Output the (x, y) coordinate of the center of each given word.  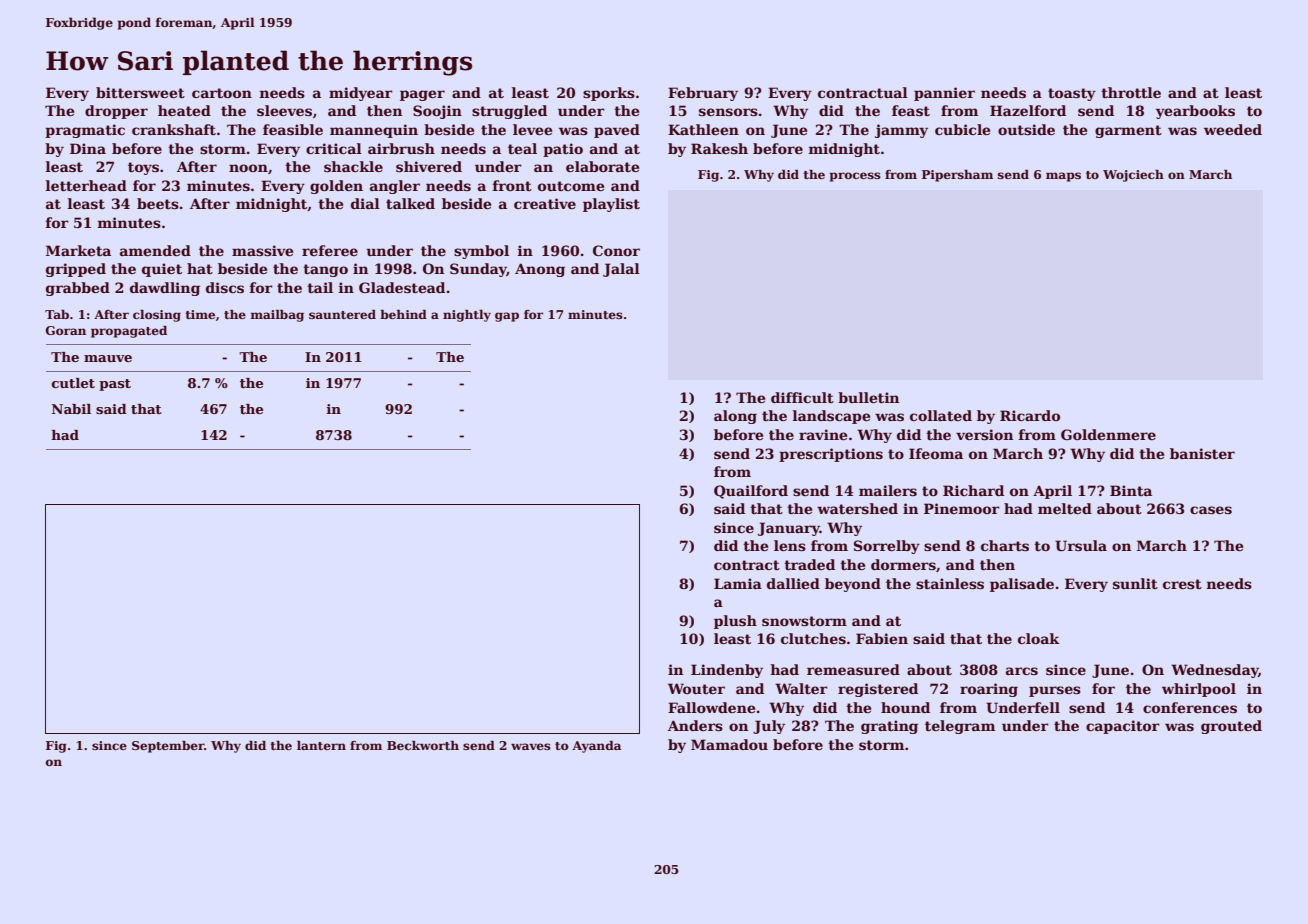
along (735, 417)
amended (155, 250)
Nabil (71, 409)
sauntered (342, 314)
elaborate (602, 166)
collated (941, 415)
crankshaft (174, 129)
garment (1128, 131)
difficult (802, 397)
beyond (853, 585)
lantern (321, 745)
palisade (1022, 585)
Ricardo (1030, 415)
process (855, 177)
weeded (1233, 129)
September (168, 747)
